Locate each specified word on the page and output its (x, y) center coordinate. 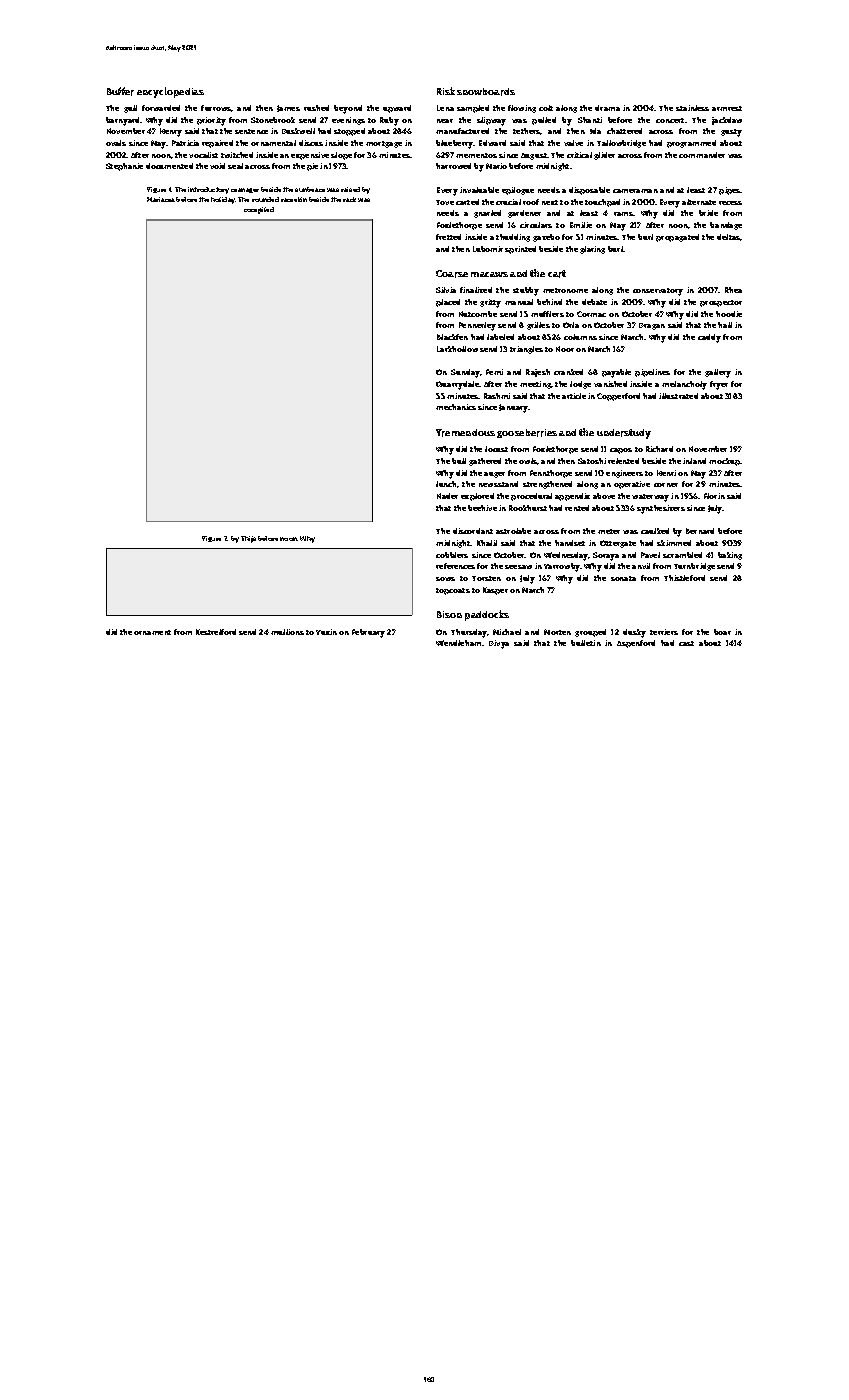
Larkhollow (457, 349)
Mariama (161, 199)
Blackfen (452, 337)
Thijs (248, 539)
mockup (725, 462)
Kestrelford (216, 632)
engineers (624, 474)
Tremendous (465, 433)
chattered (624, 131)
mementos (476, 155)
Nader (447, 496)
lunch (447, 484)
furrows (216, 108)
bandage (726, 226)
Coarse (452, 274)
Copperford (618, 397)
